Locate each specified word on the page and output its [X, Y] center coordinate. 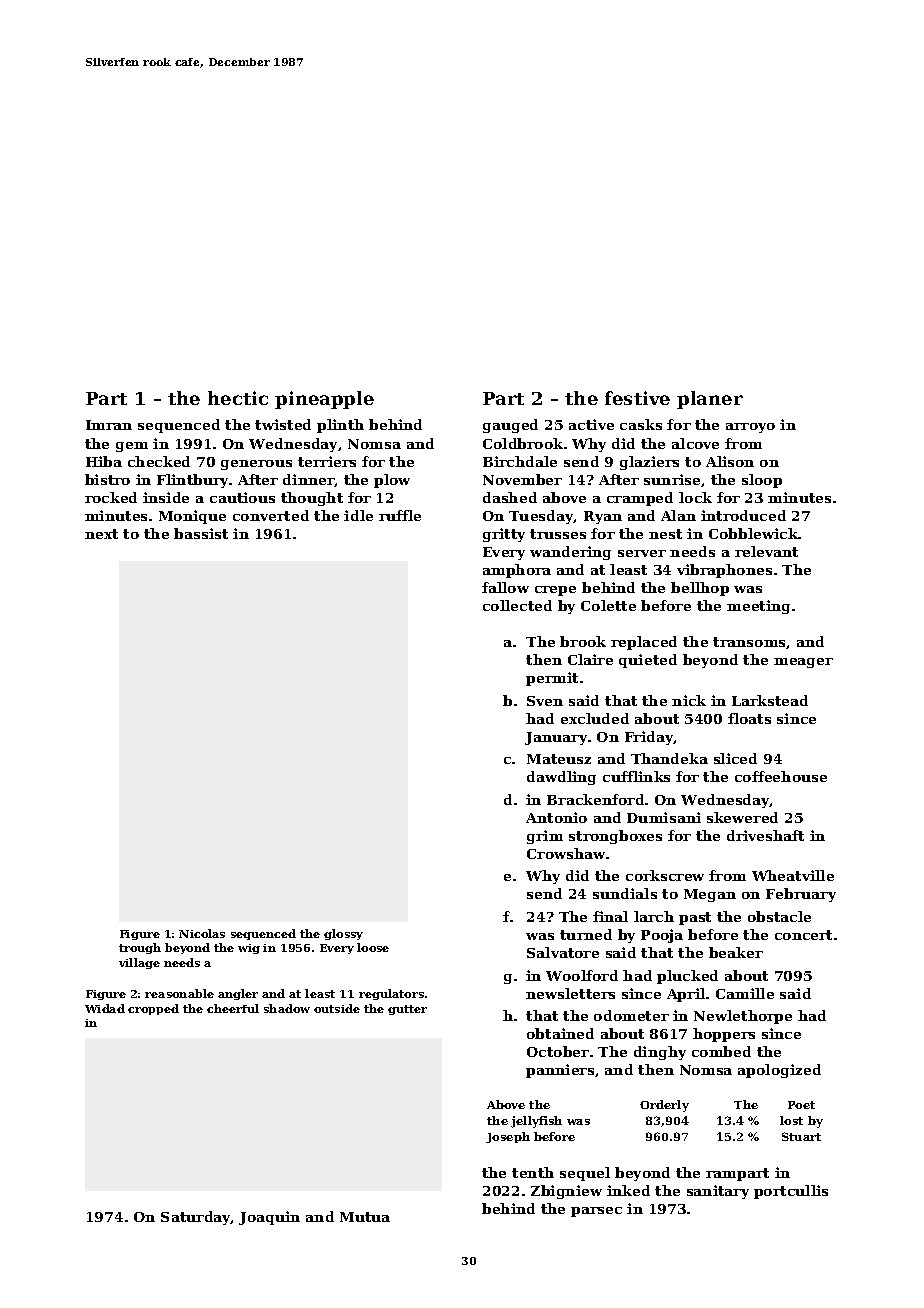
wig [249, 949]
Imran [109, 425]
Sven [545, 701]
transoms [749, 642]
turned [586, 934]
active [591, 424]
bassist [201, 533]
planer [710, 400]
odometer [631, 1015]
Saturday [196, 1218]
